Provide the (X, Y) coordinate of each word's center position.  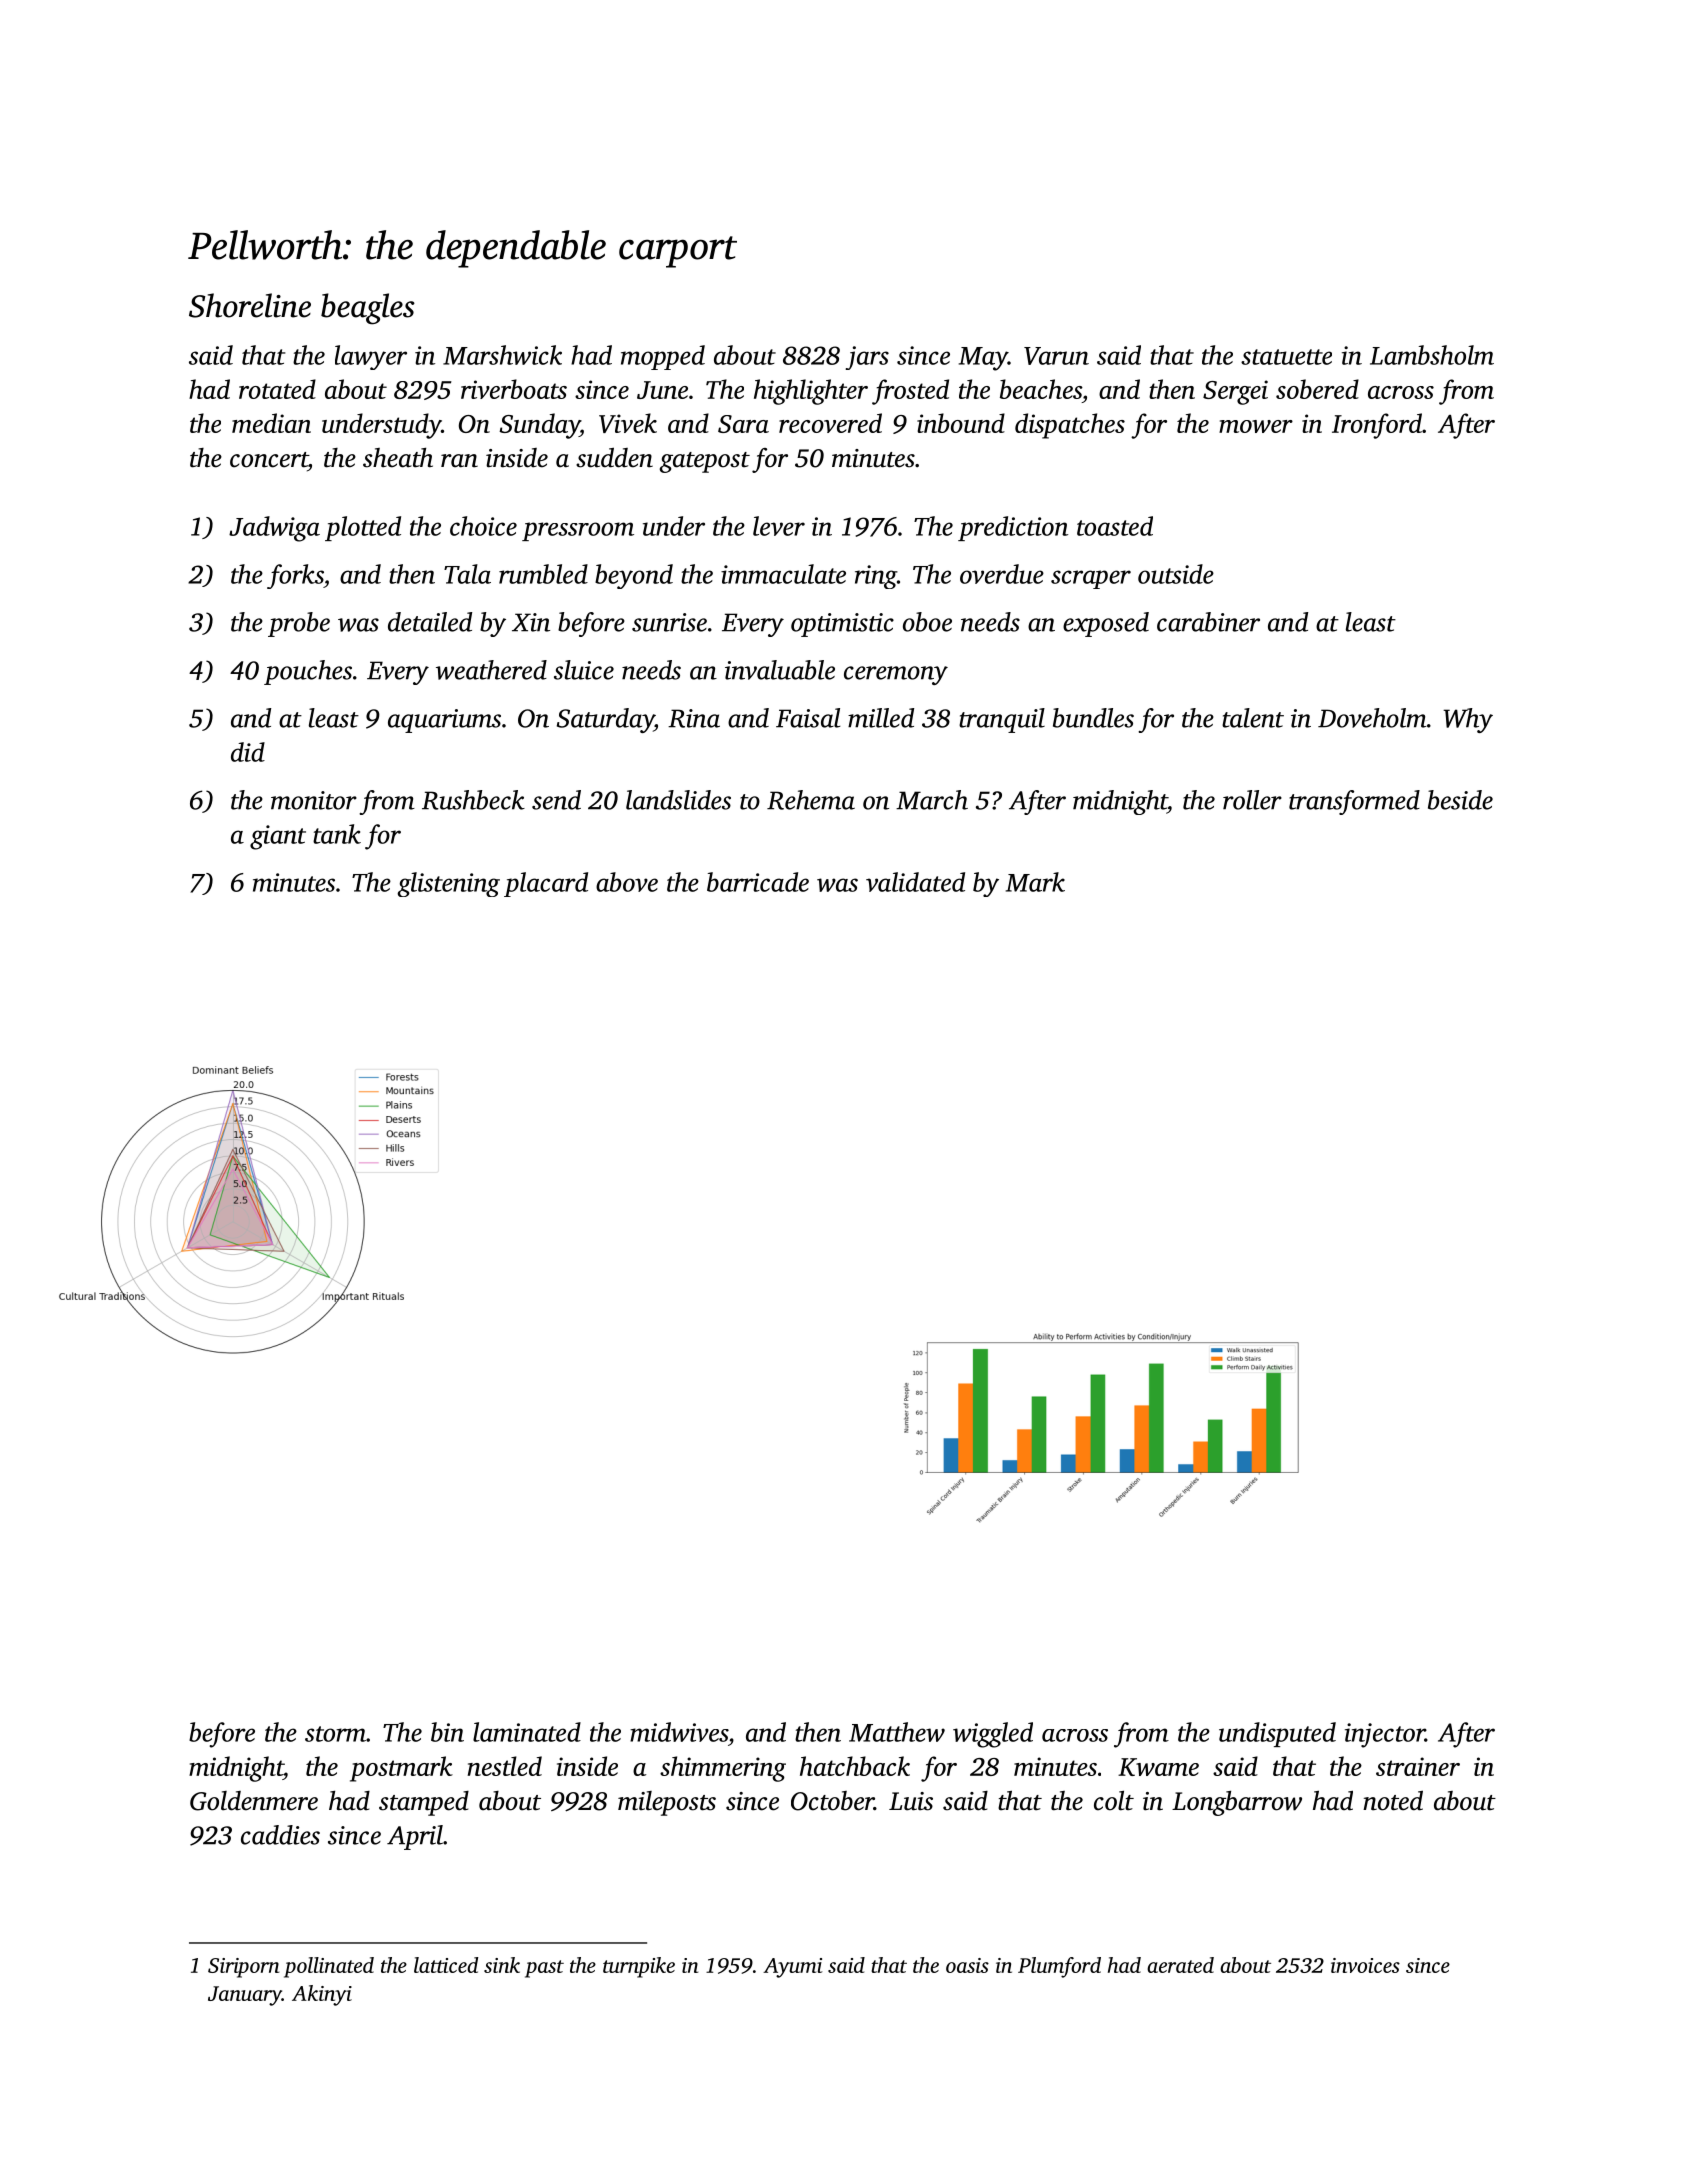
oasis (967, 1965)
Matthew (897, 1732)
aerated (1180, 1965)
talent (1253, 718)
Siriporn (243, 1968)
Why (1468, 720)
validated (915, 882)
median (271, 423)
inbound (961, 423)
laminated (527, 1732)
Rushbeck (473, 800)
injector (1385, 1735)
